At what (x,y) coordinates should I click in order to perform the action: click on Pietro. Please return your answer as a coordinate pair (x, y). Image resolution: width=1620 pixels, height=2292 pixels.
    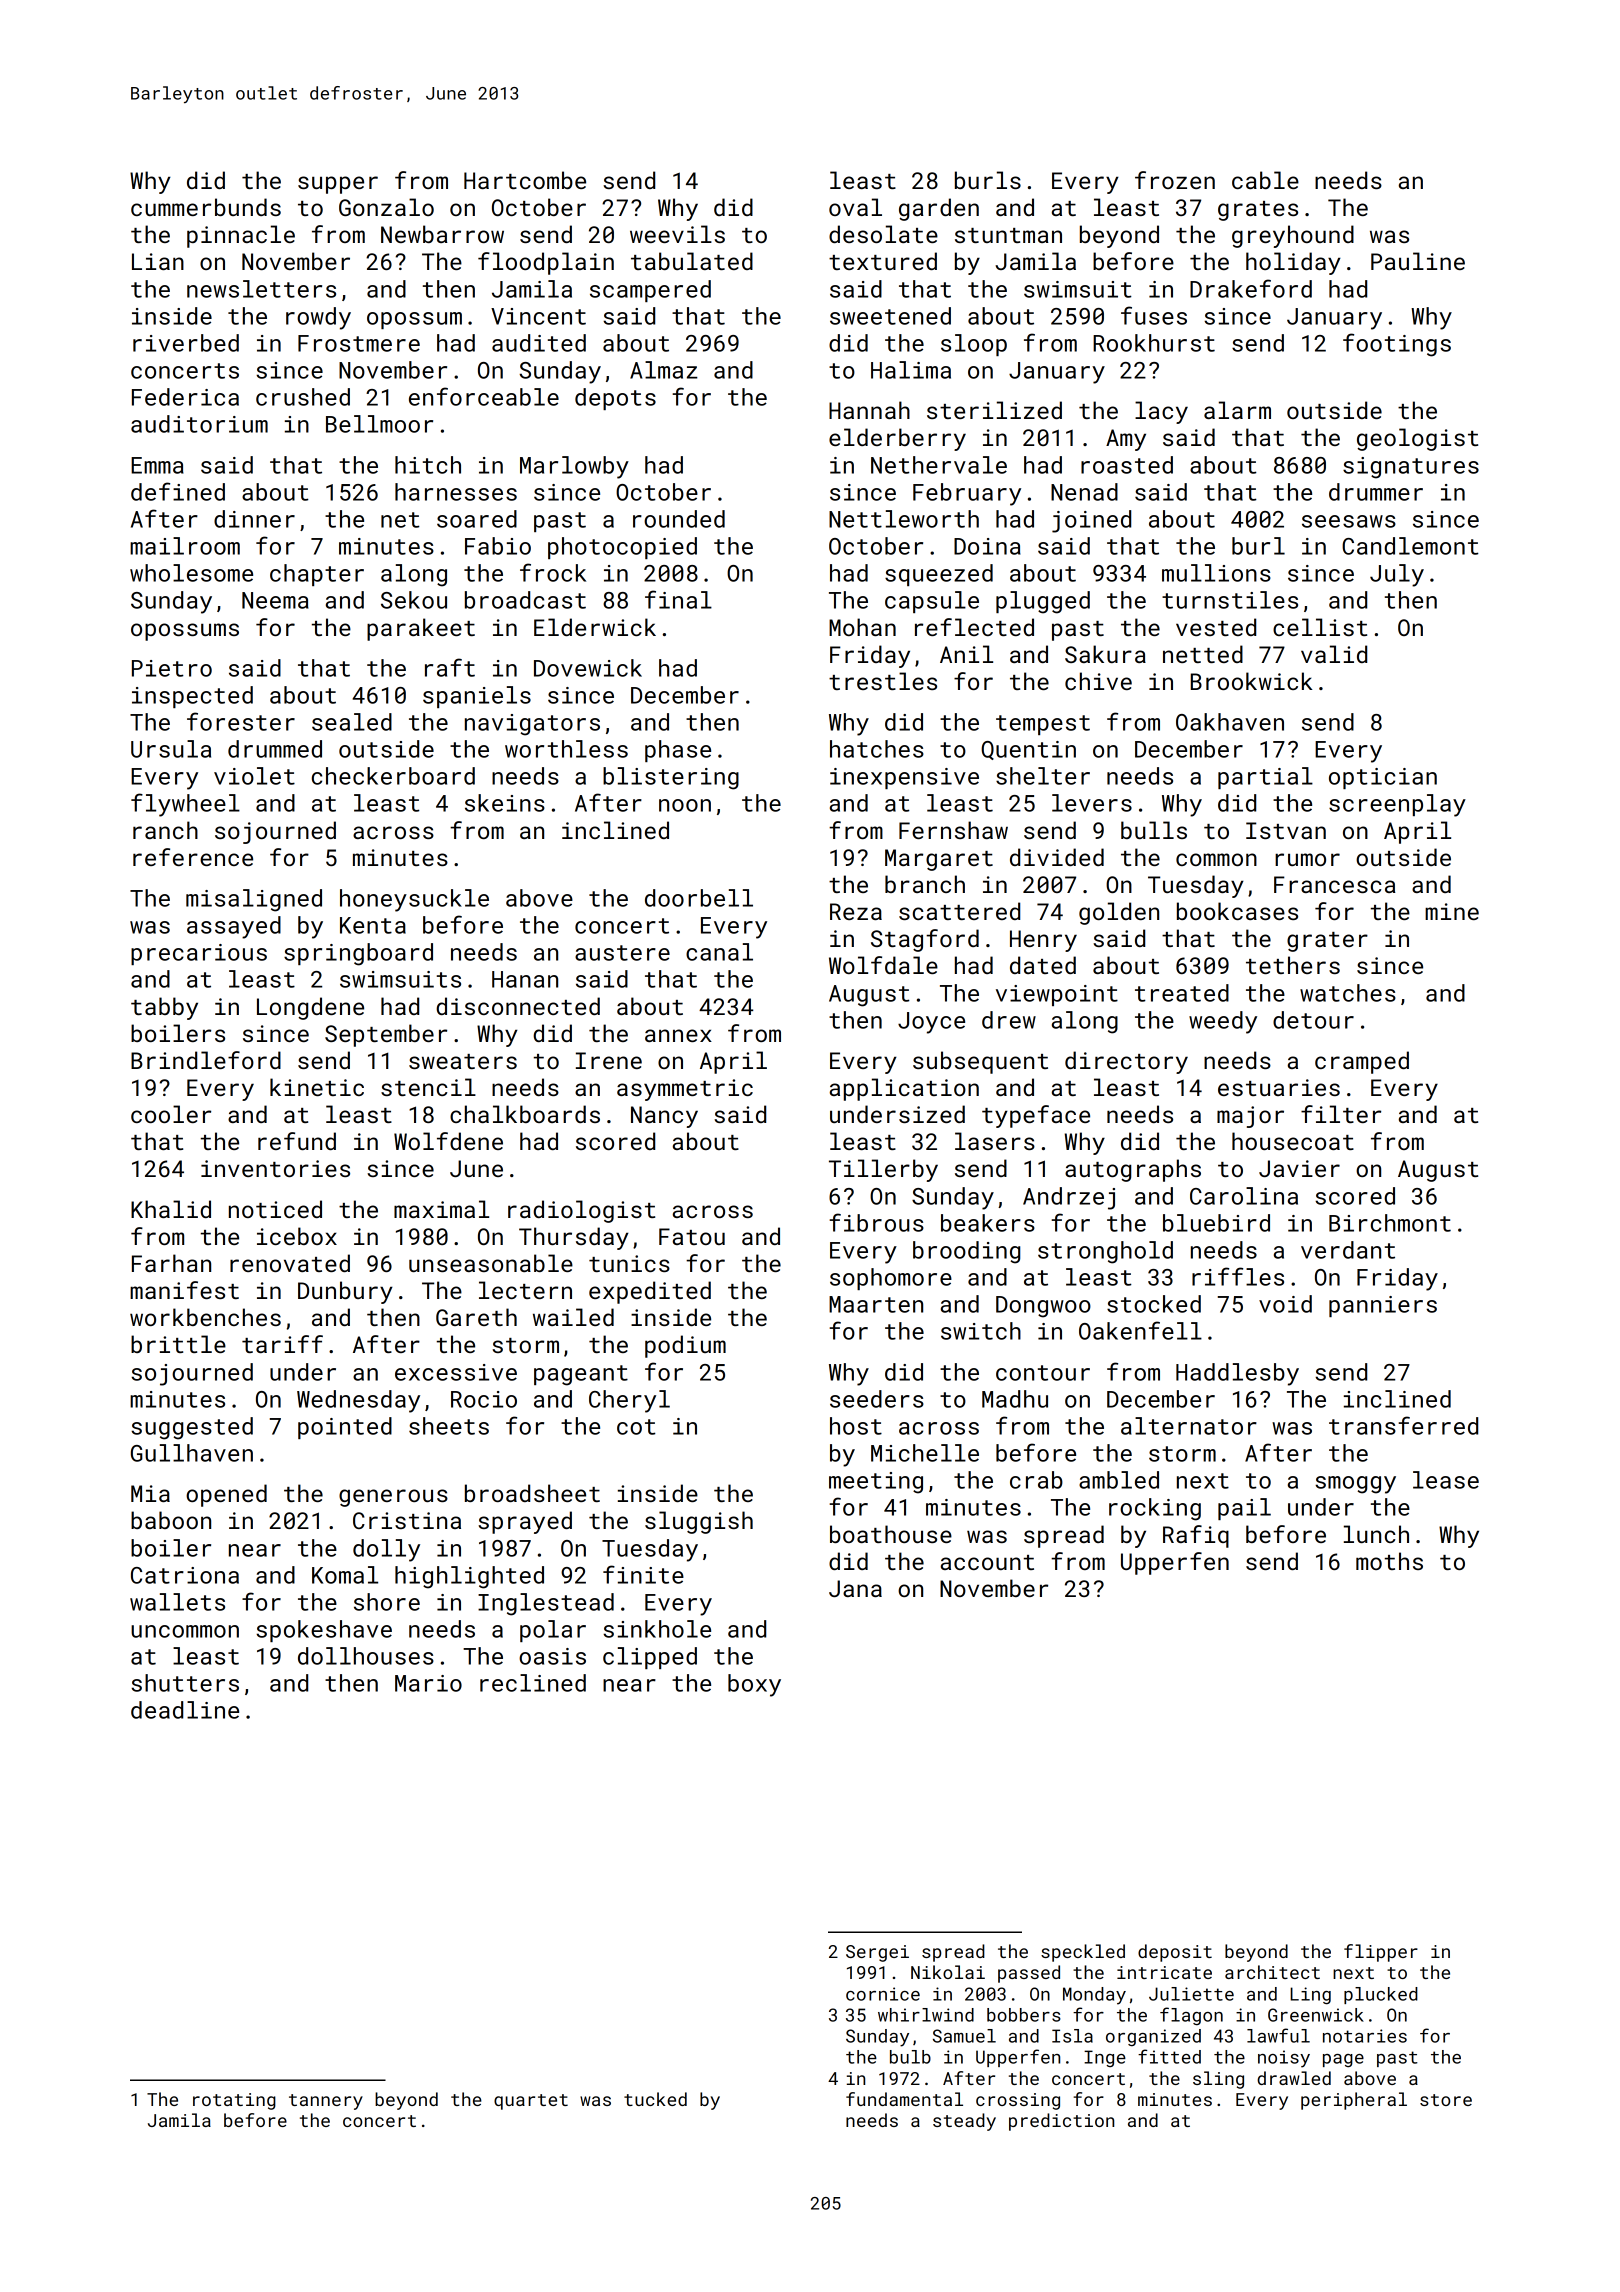
    Looking at the image, I should click on (172, 668).
